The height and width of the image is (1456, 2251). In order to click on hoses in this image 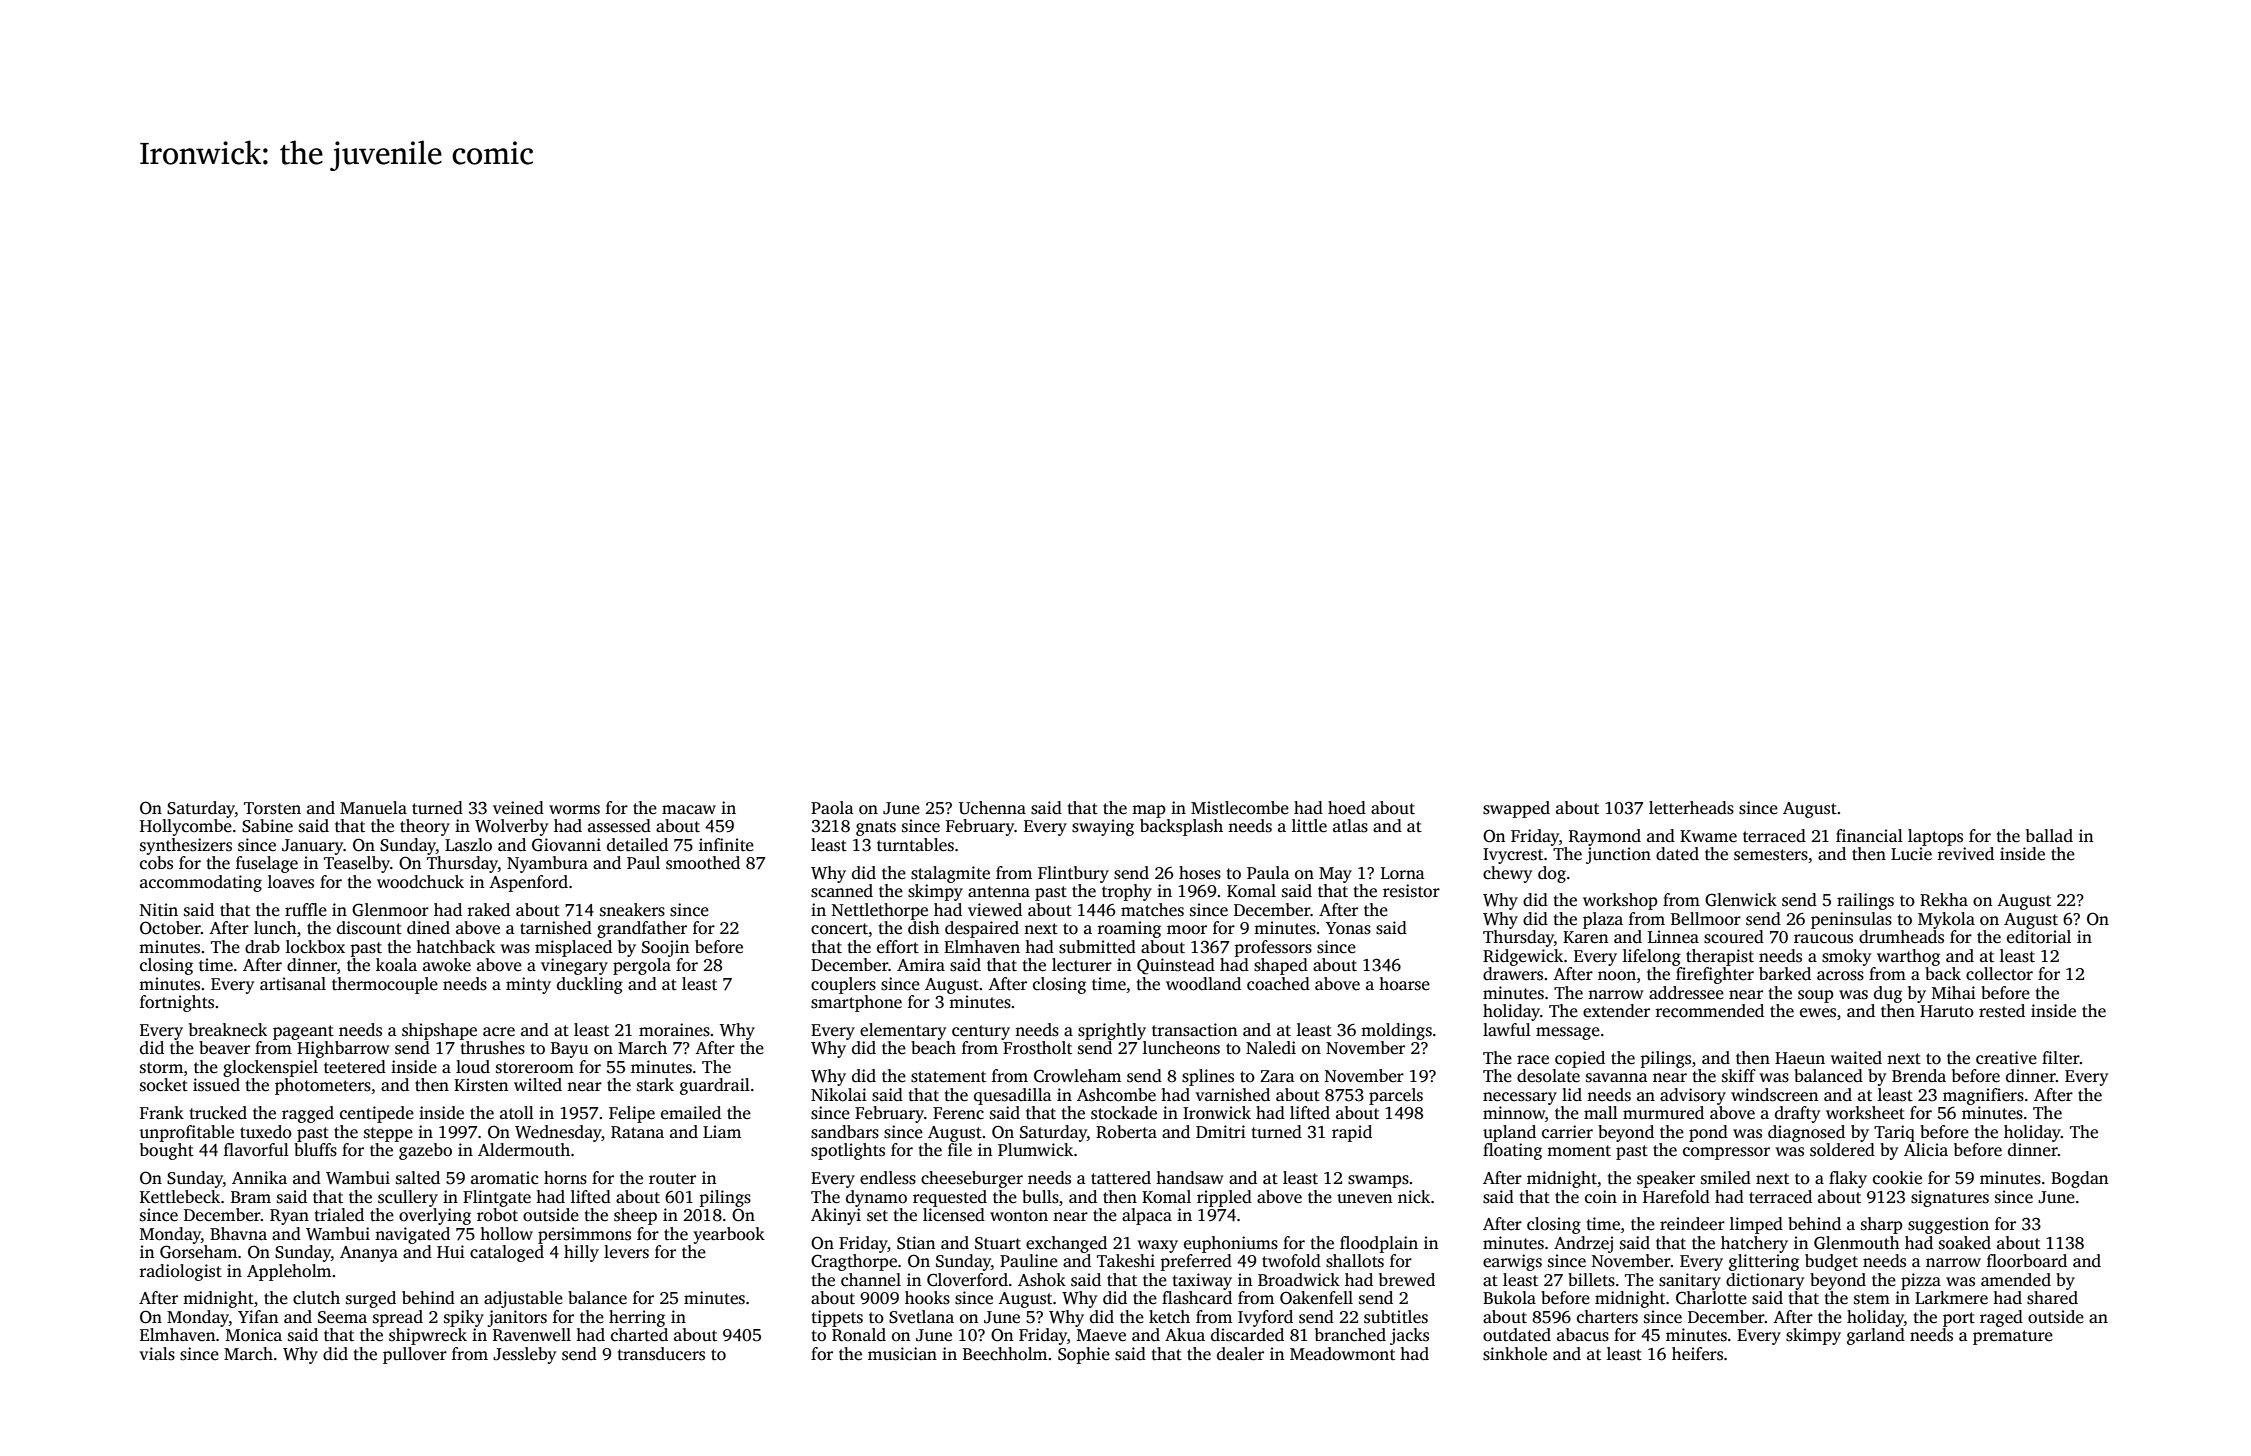, I will do `click(1200, 873)`.
